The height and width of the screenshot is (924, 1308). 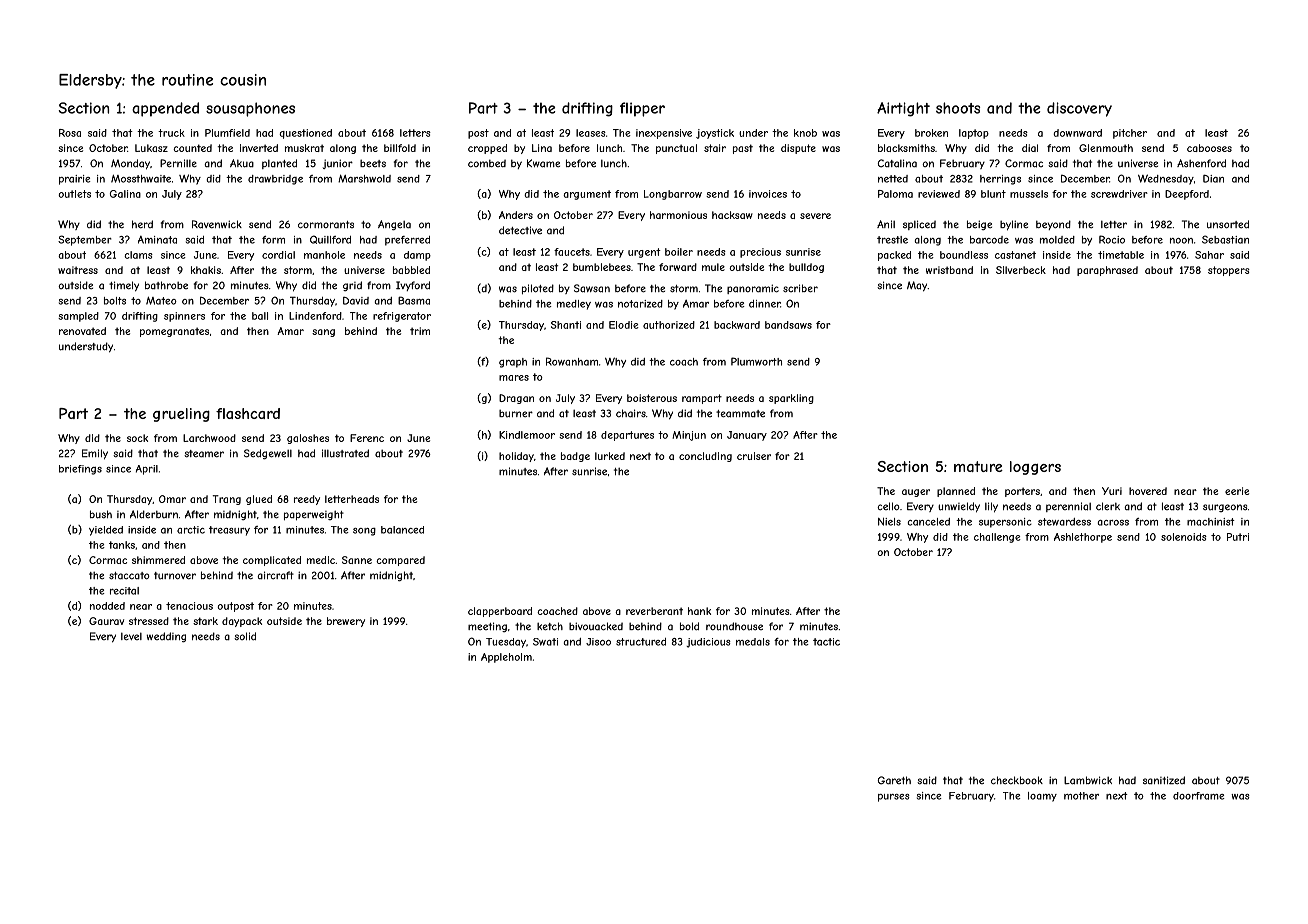 What do you see at coordinates (1237, 491) in the screenshot?
I see `eerie` at bounding box center [1237, 491].
